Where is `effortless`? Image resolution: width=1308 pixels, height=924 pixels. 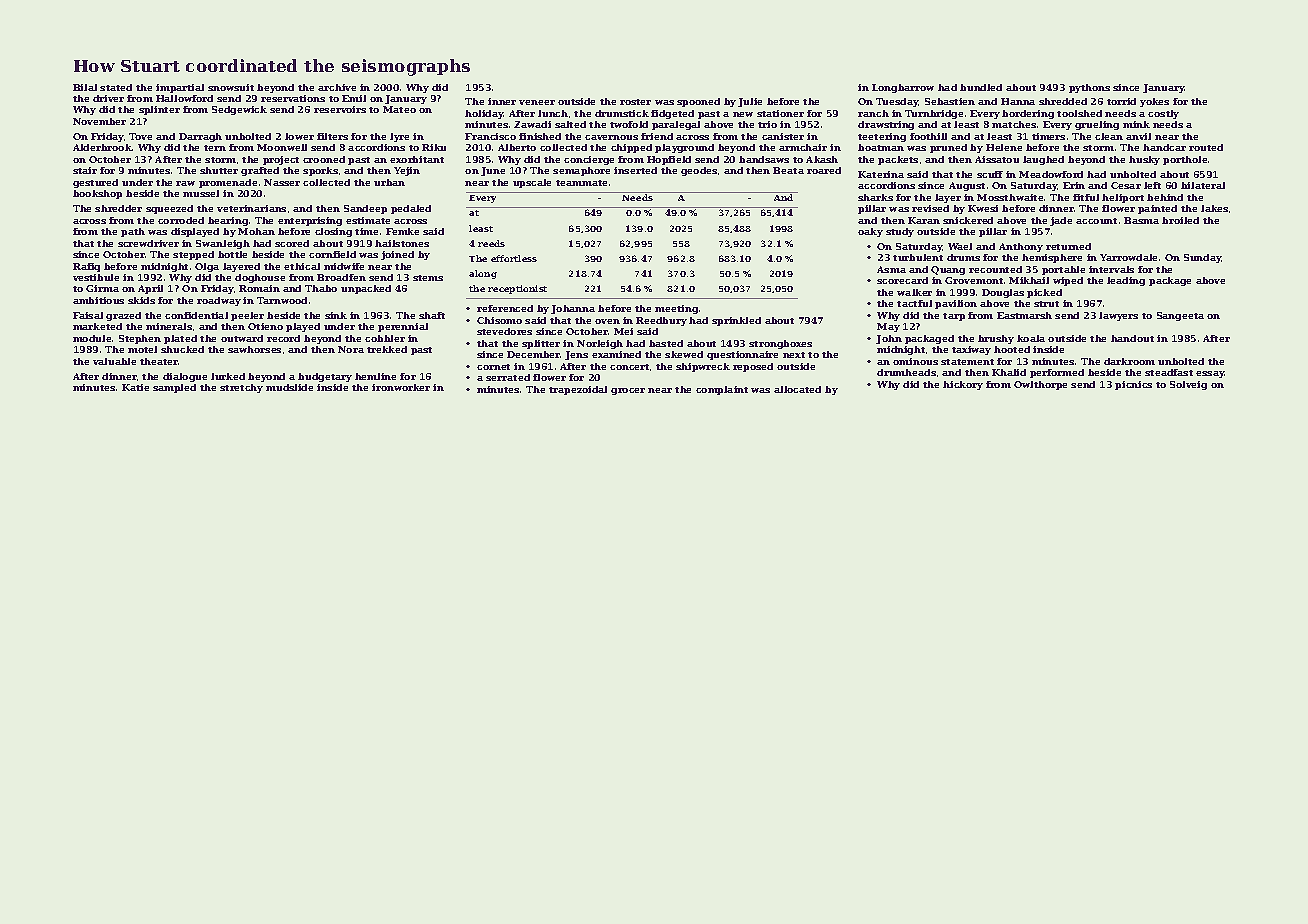 effortless is located at coordinates (514, 258).
